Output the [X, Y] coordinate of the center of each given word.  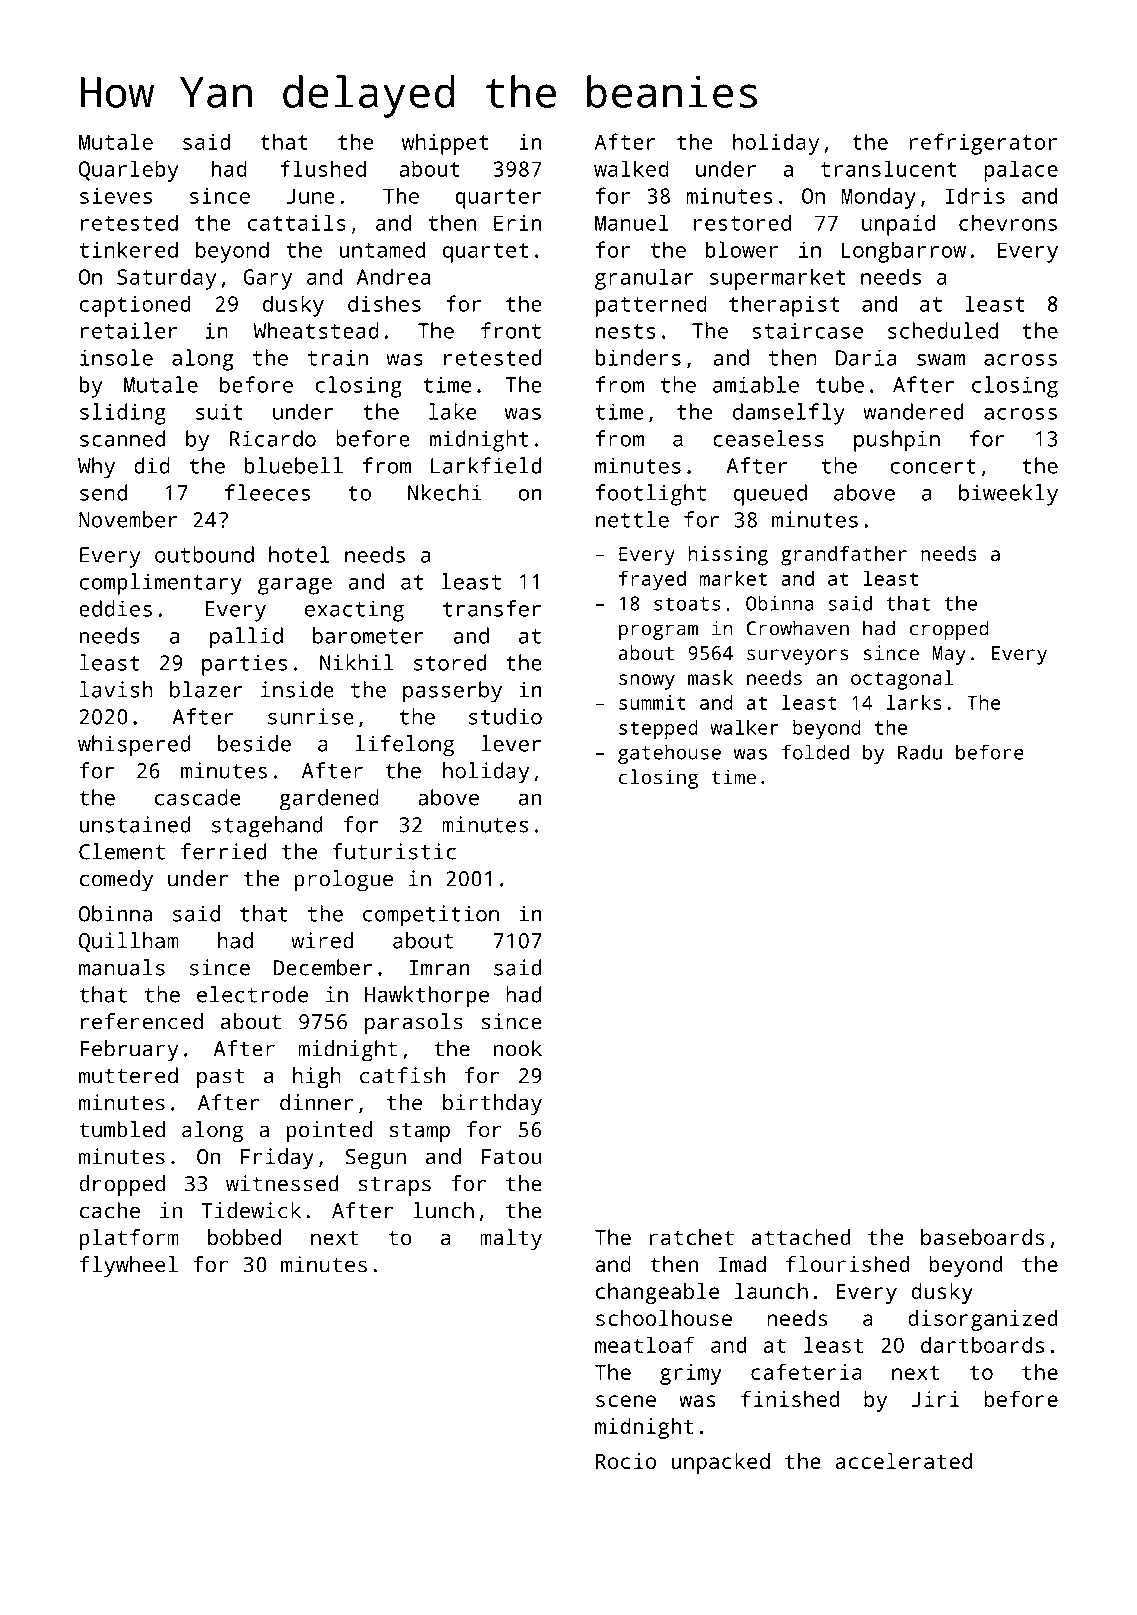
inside [297, 689]
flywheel [129, 1266]
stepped [658, 730]
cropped [949, 630]
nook [518, 1048]
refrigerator [983, 144]
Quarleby [128, 171]
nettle [632, 519]
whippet [445, 144]
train [338, 357]
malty [511, 1239]
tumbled [122, 1129]
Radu [920, 752]
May [949, 655]
